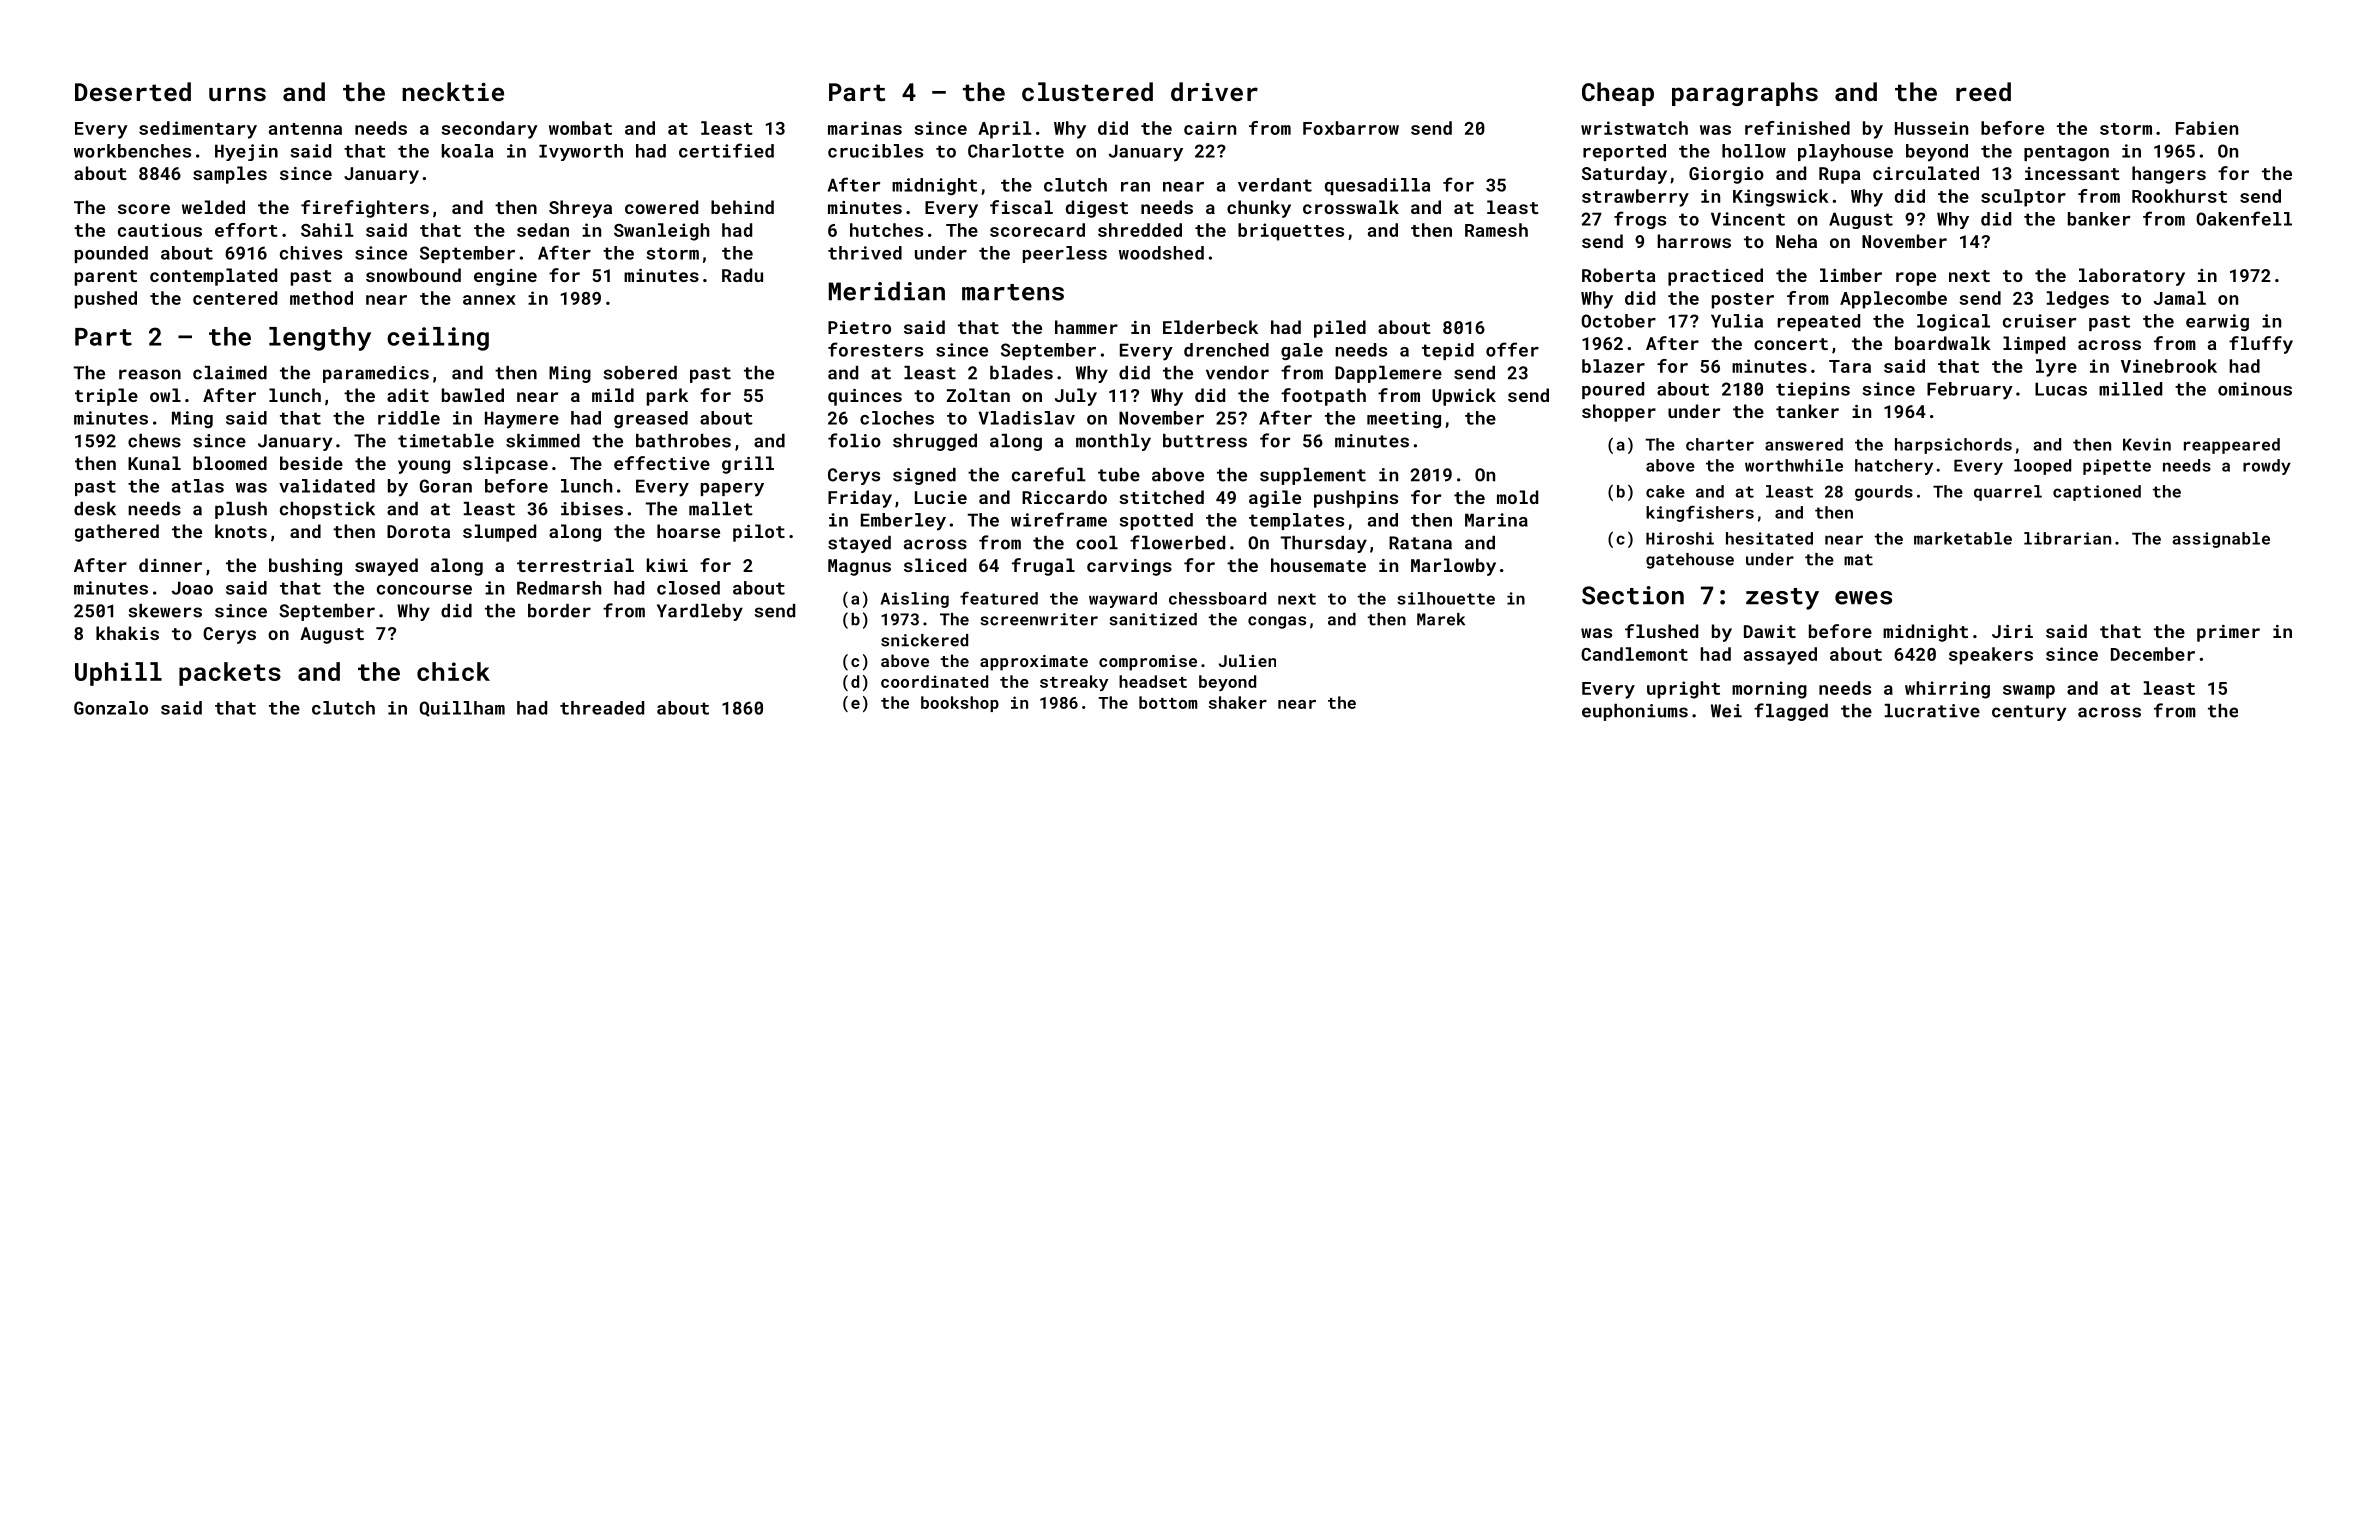  Describe the element at coordinates (1043, 567) in the image. I see `frugal` at that location.
